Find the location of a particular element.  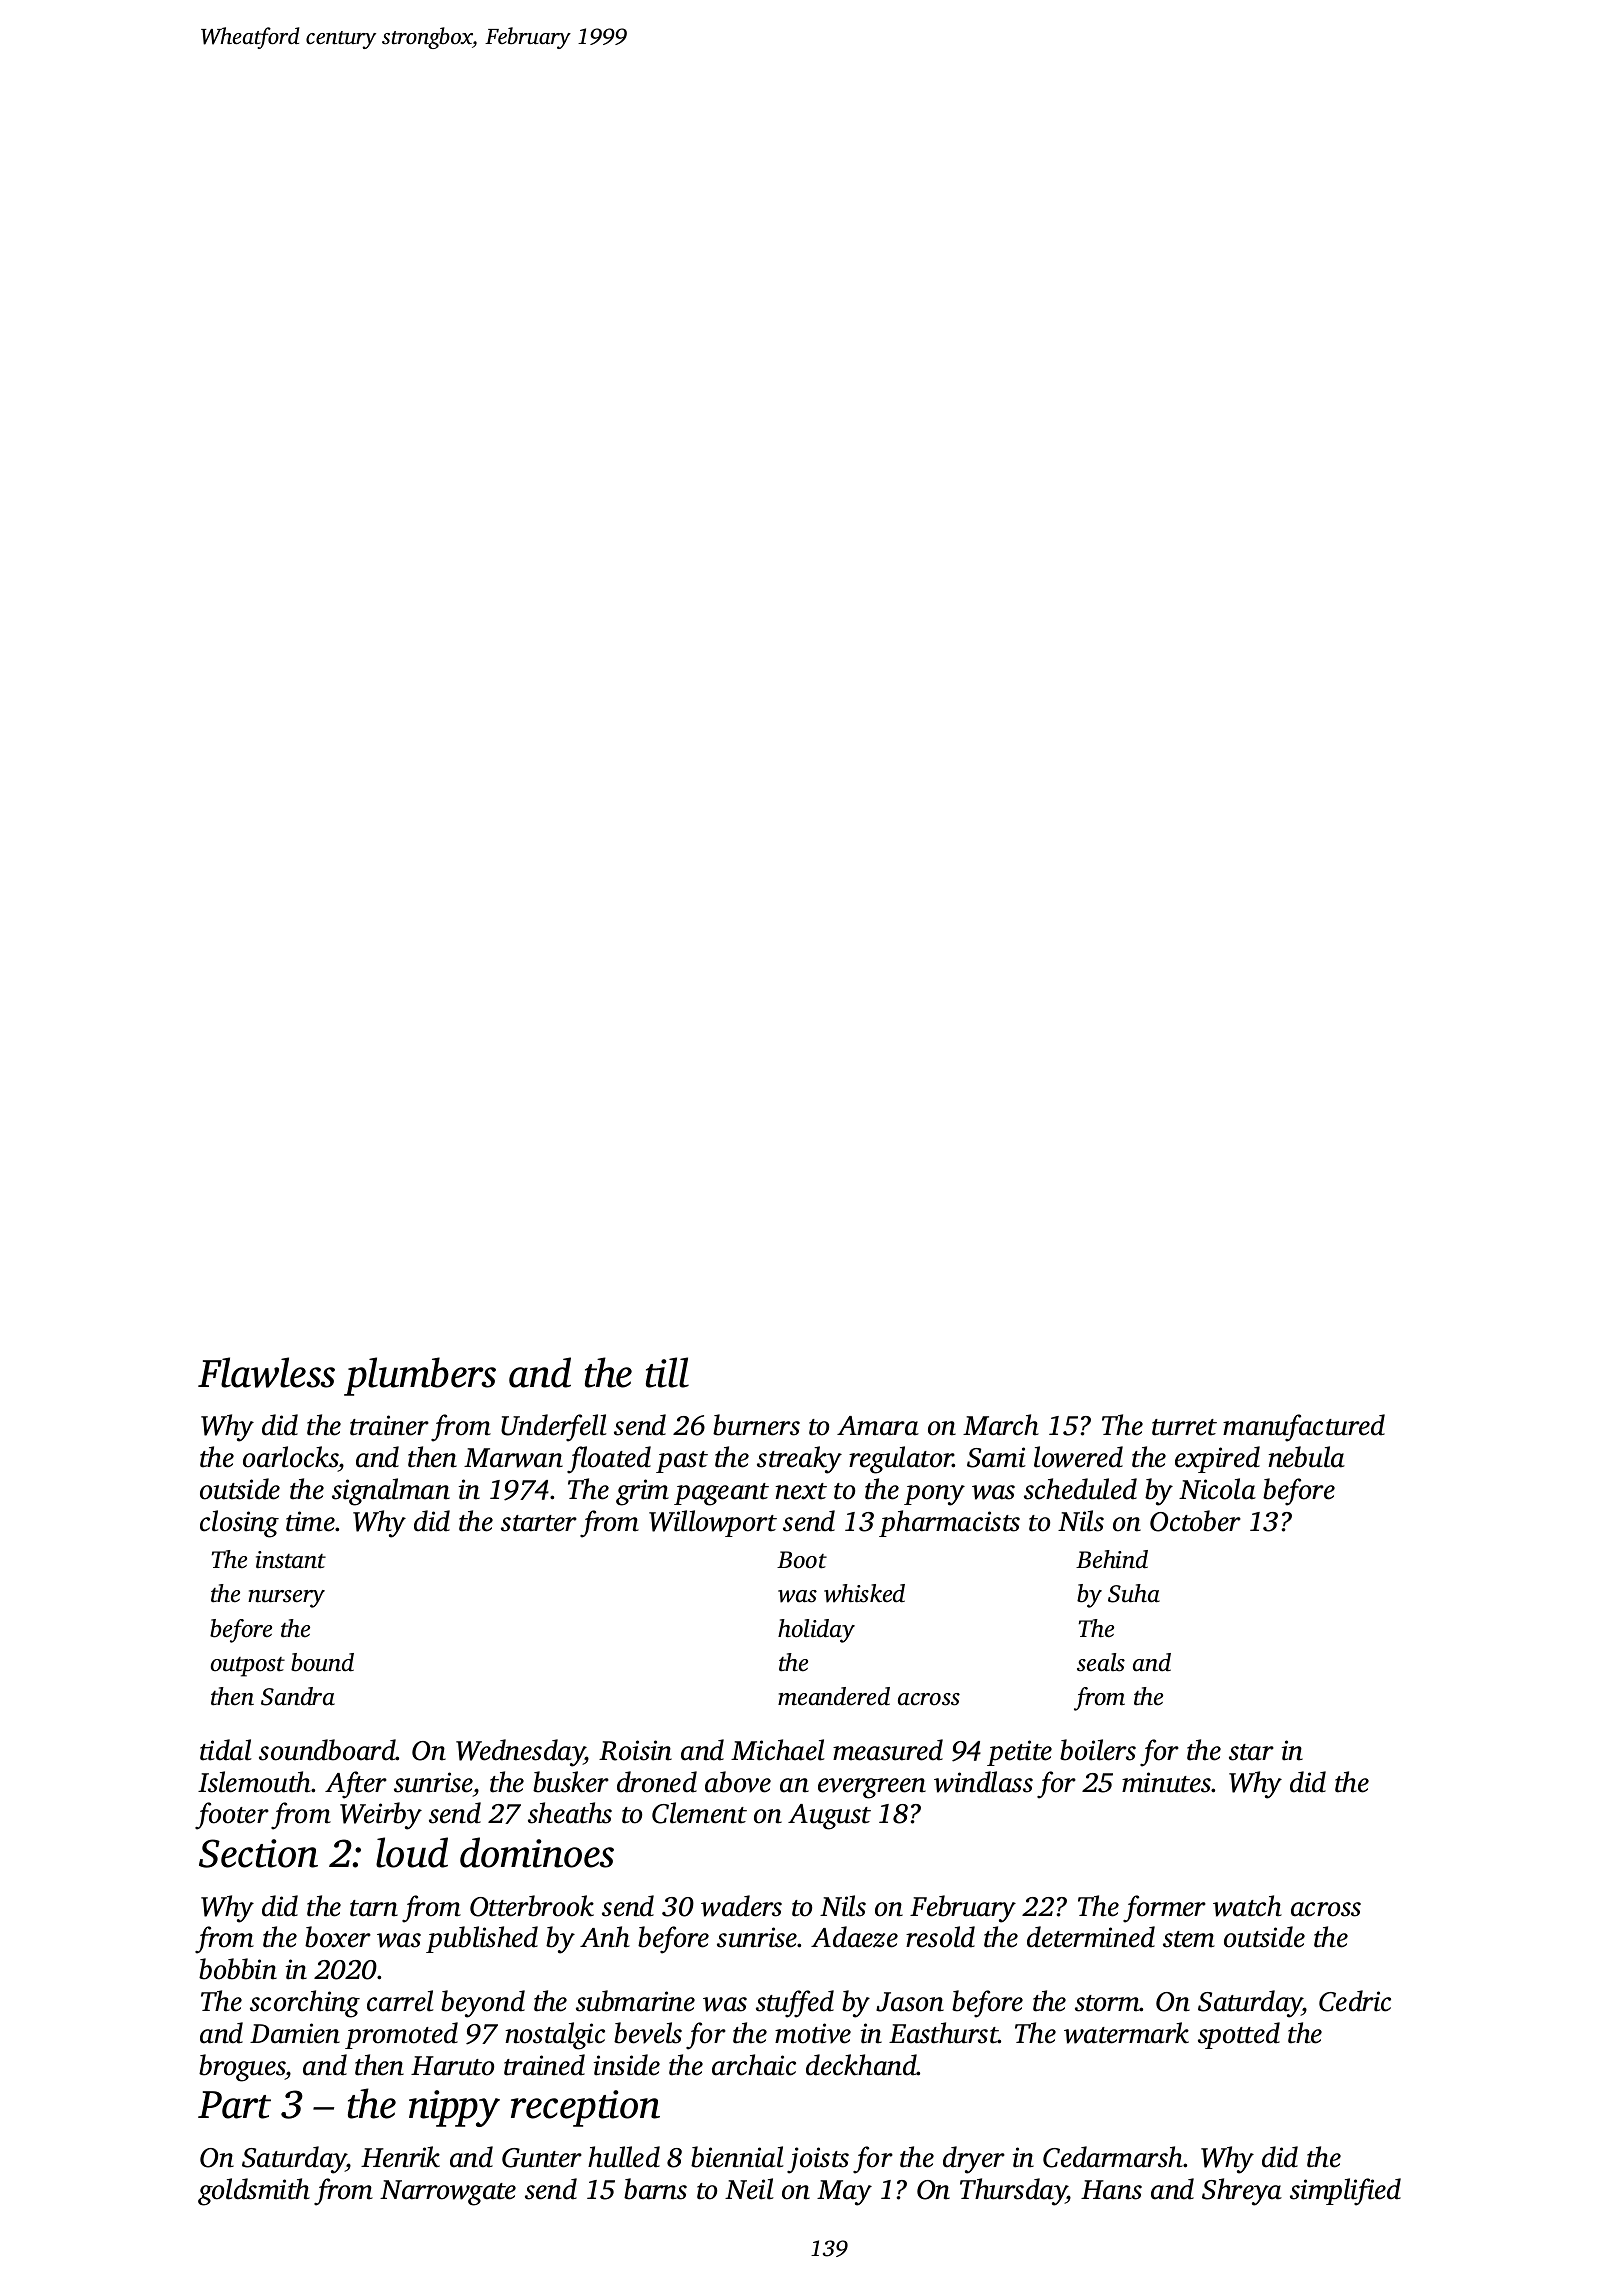

stem is located at coordinates (1189, 1939).
